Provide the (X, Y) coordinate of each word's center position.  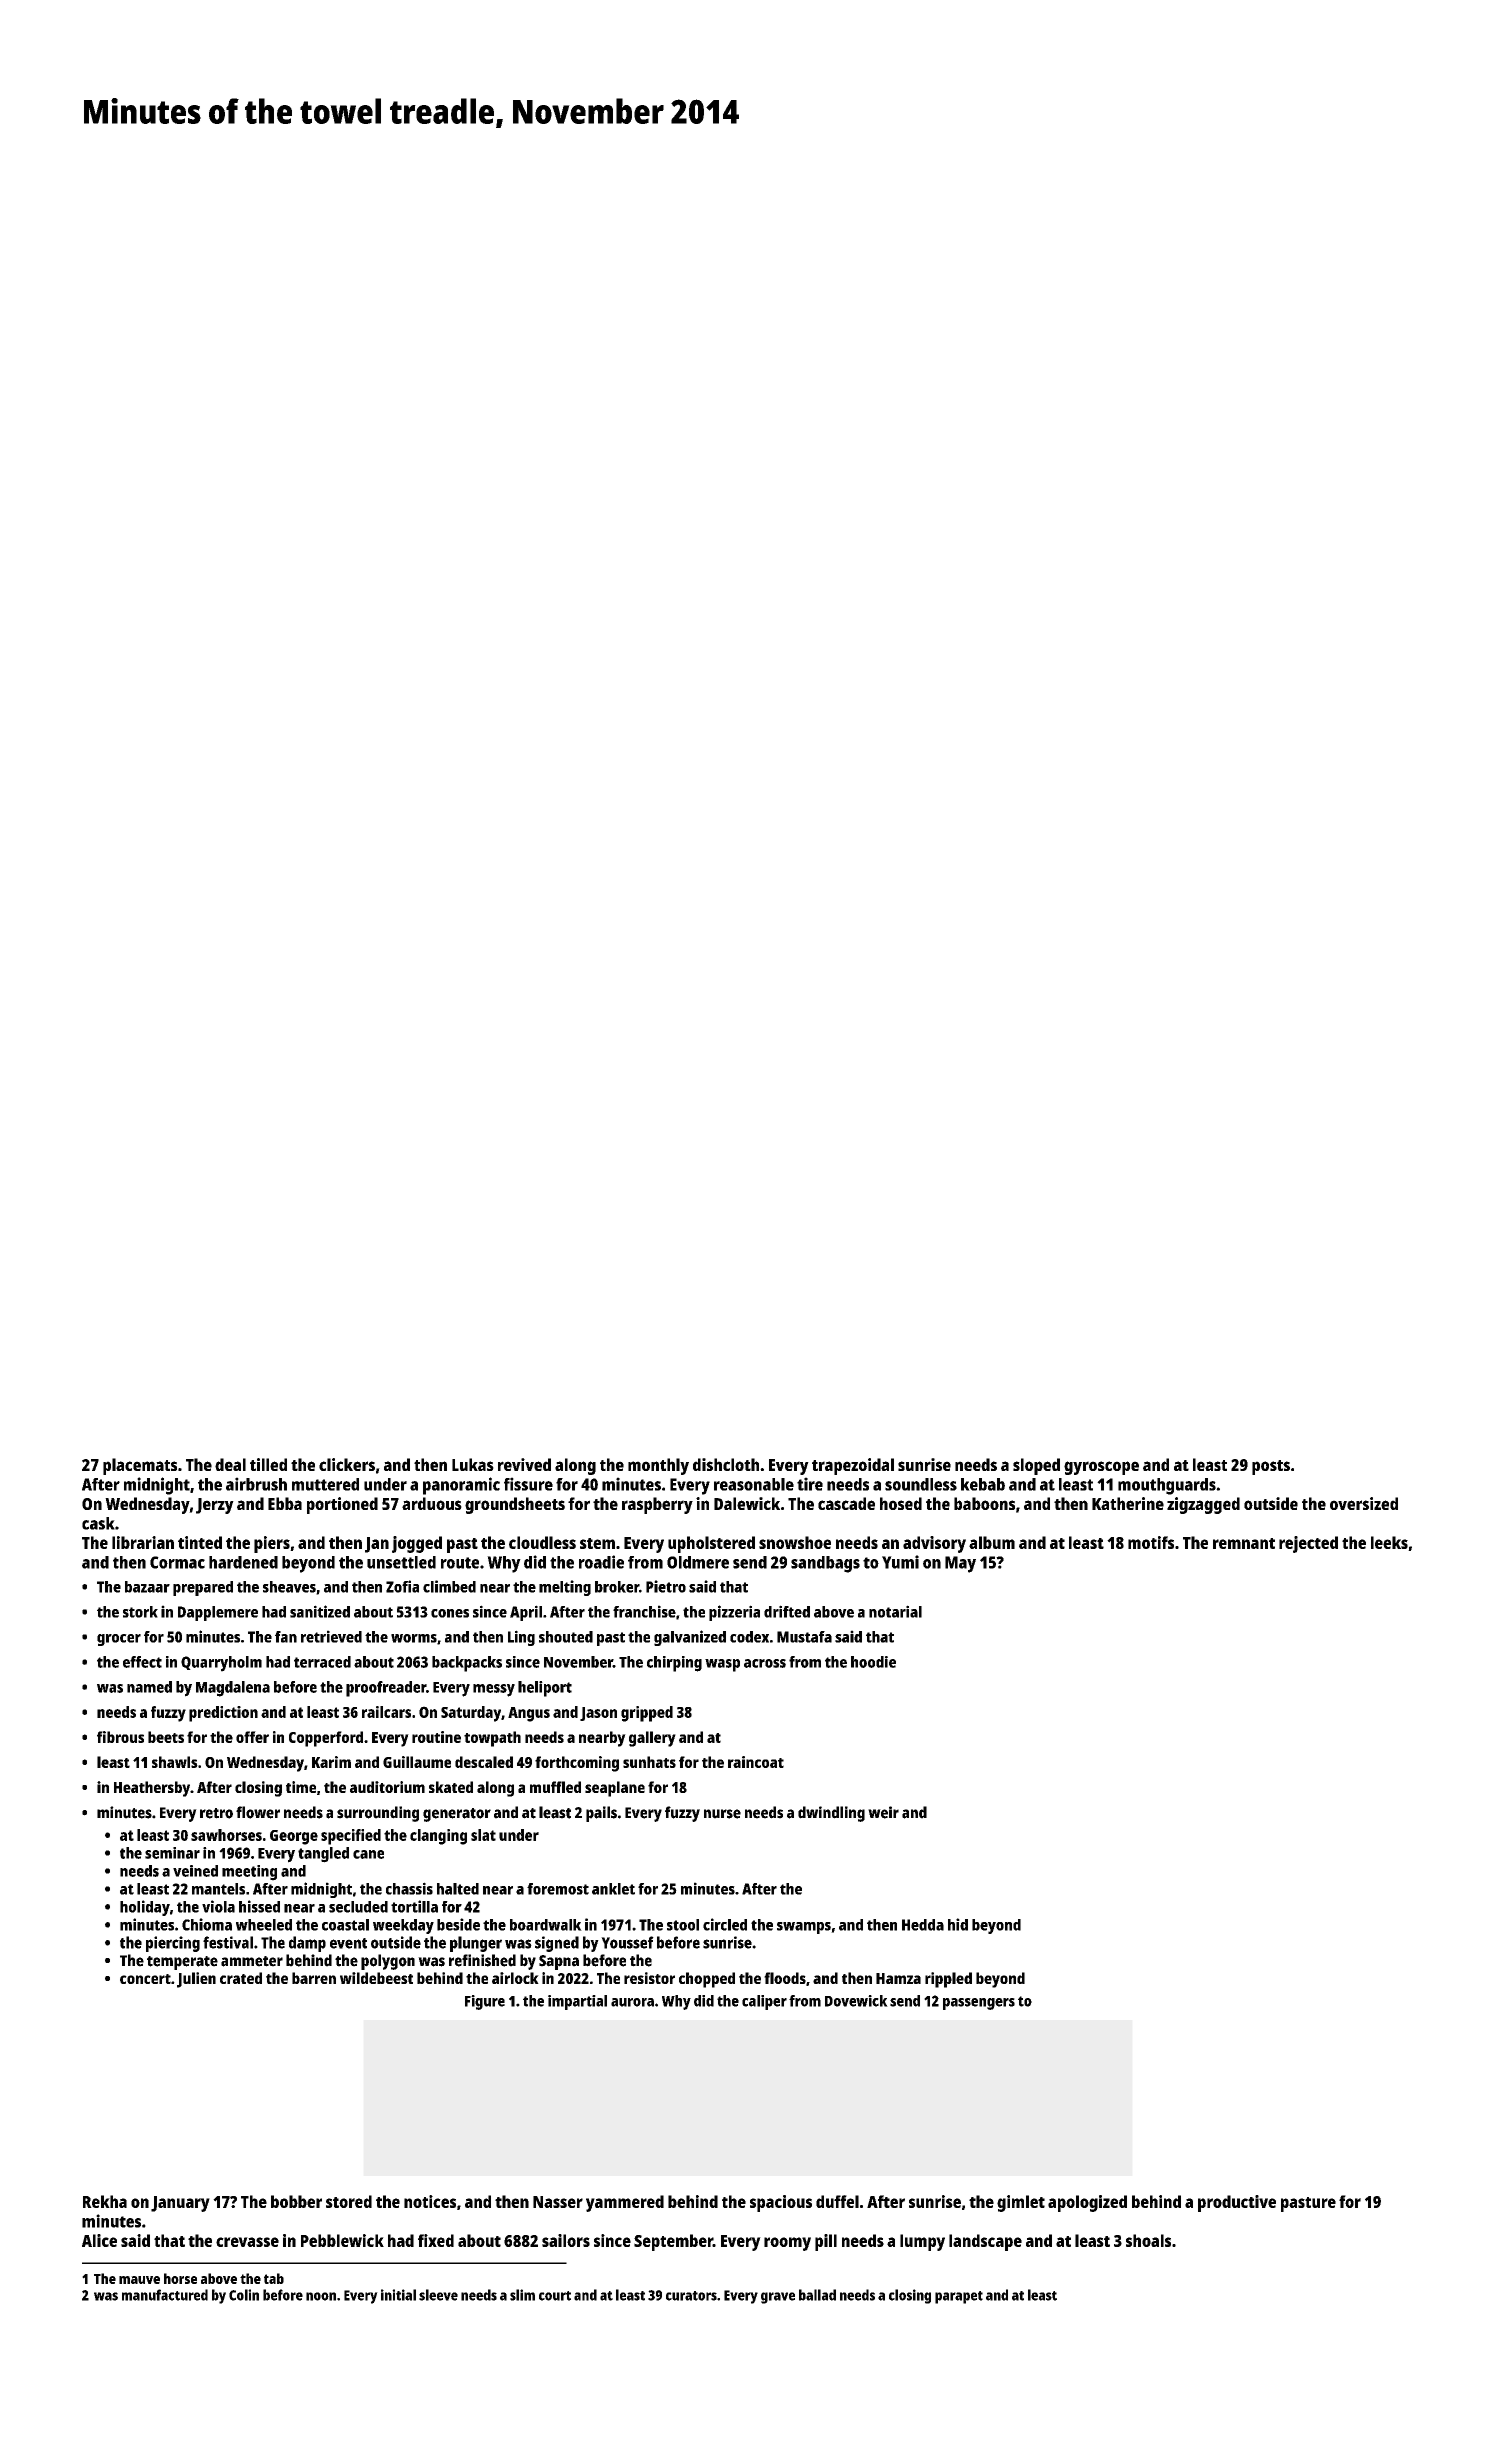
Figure (485, 2002)
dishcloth (726, 1464)
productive (1237, 2203)
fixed (436, 2240)
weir (883, 1812)
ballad (817, 2295)
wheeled (264, 1925)
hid (958, 1924)
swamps (804, 1928)
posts (1271, 1467)
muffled (555, 1787)
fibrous (120, 1737)
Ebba (285, 1503)
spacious (781, 2203)
